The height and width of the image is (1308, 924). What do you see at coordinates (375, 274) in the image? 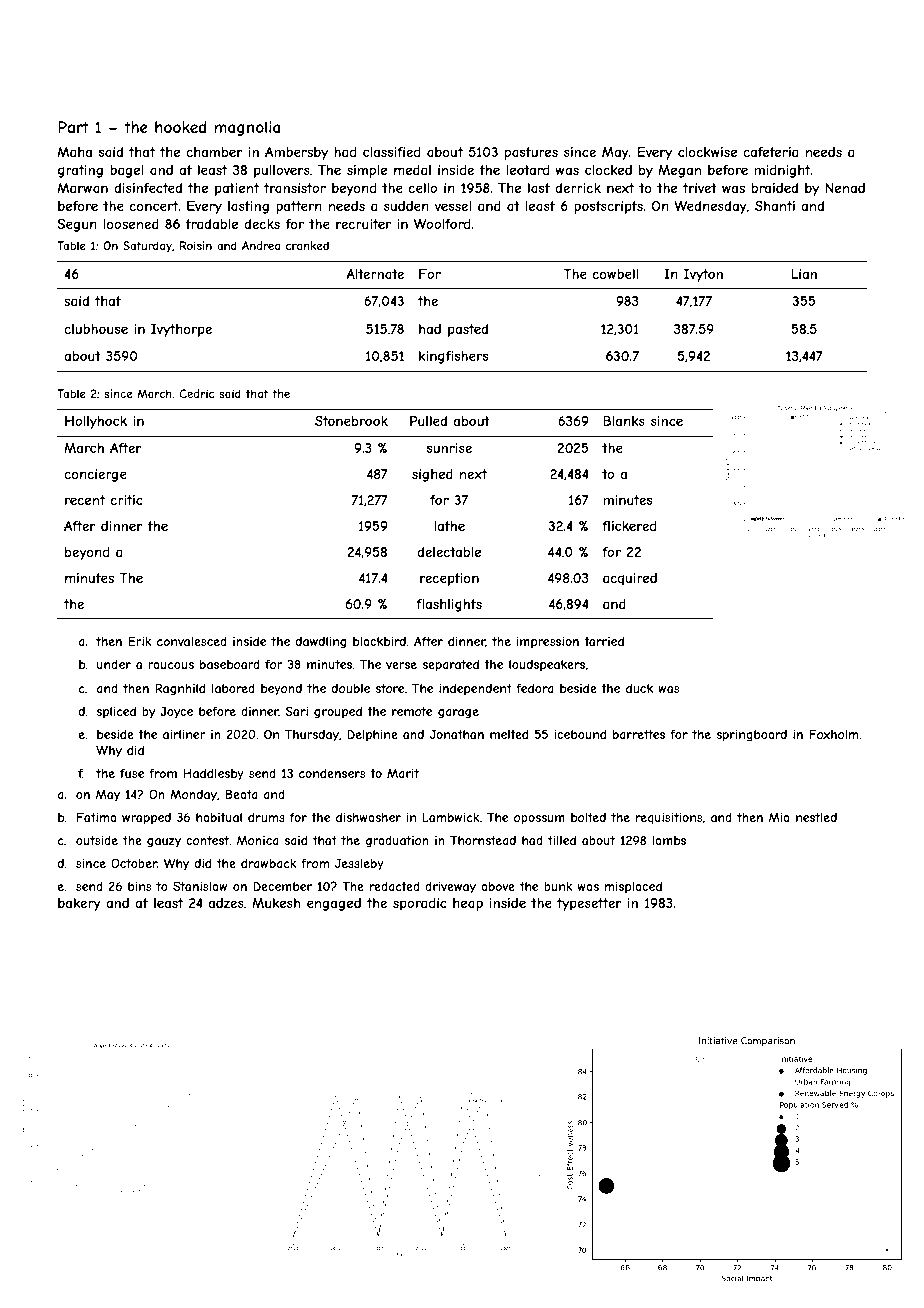
I see `Alternate` at bounding box center [375, 274].
